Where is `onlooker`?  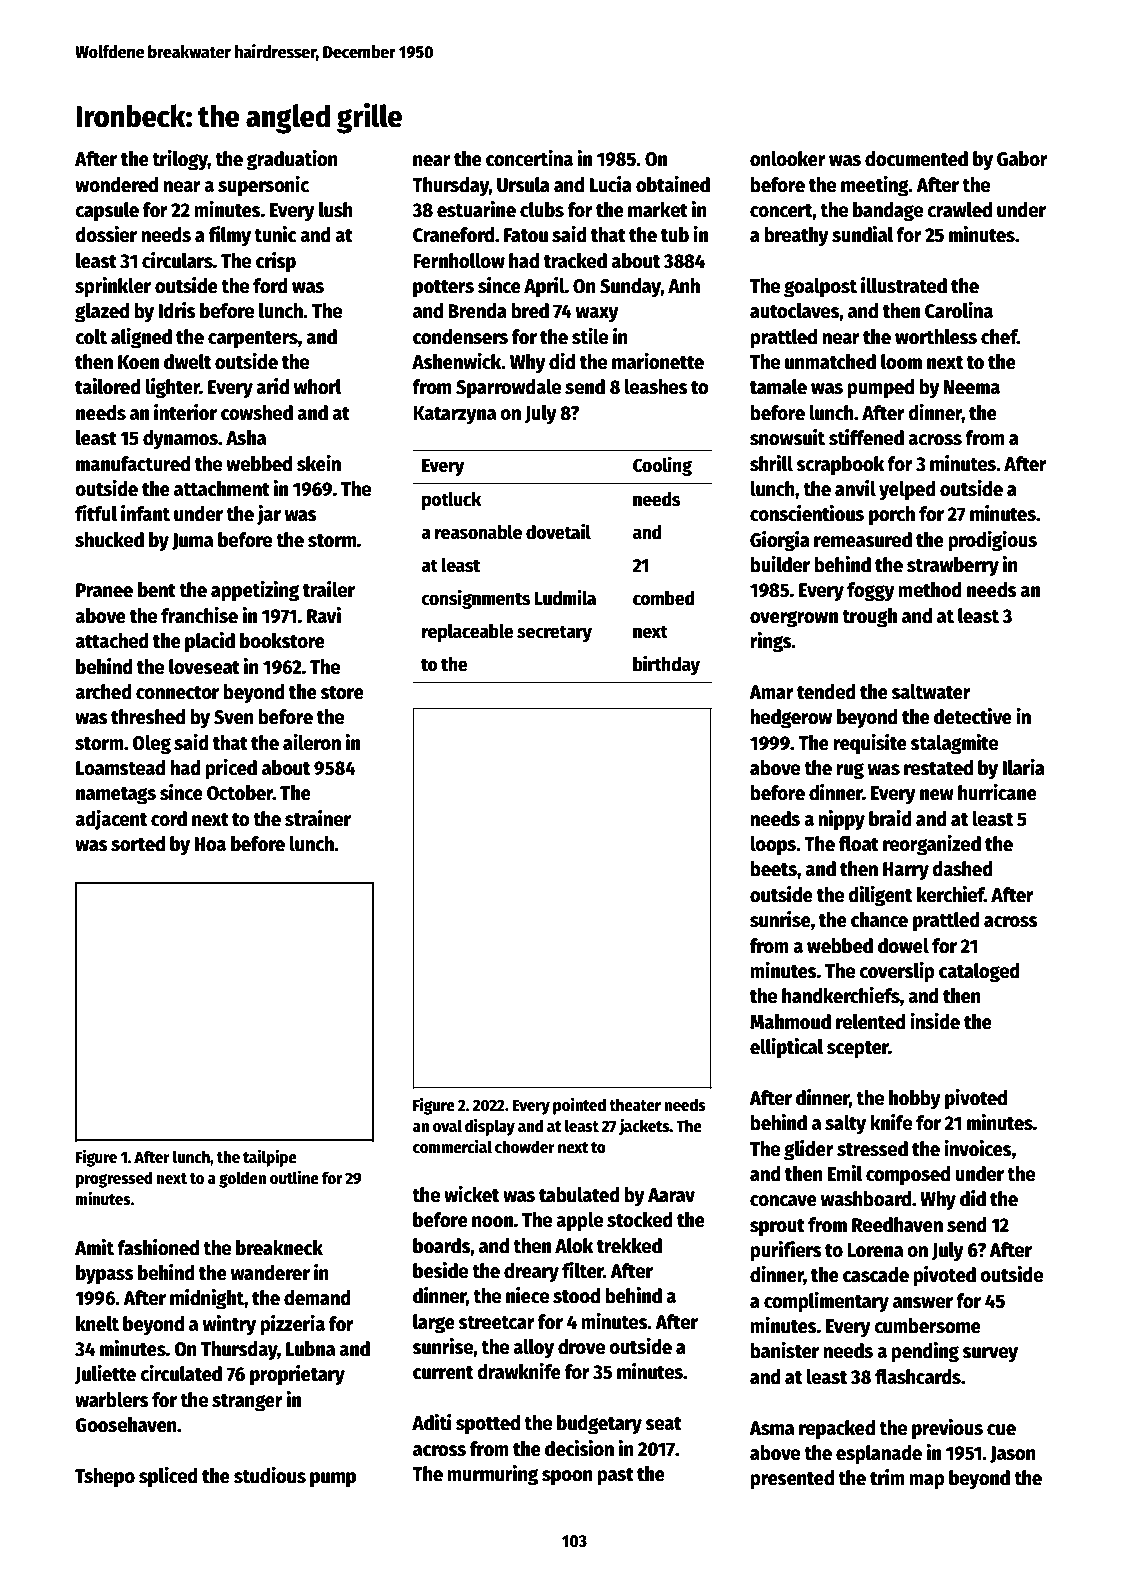
onlooker is located at coordinates (788, 159).
